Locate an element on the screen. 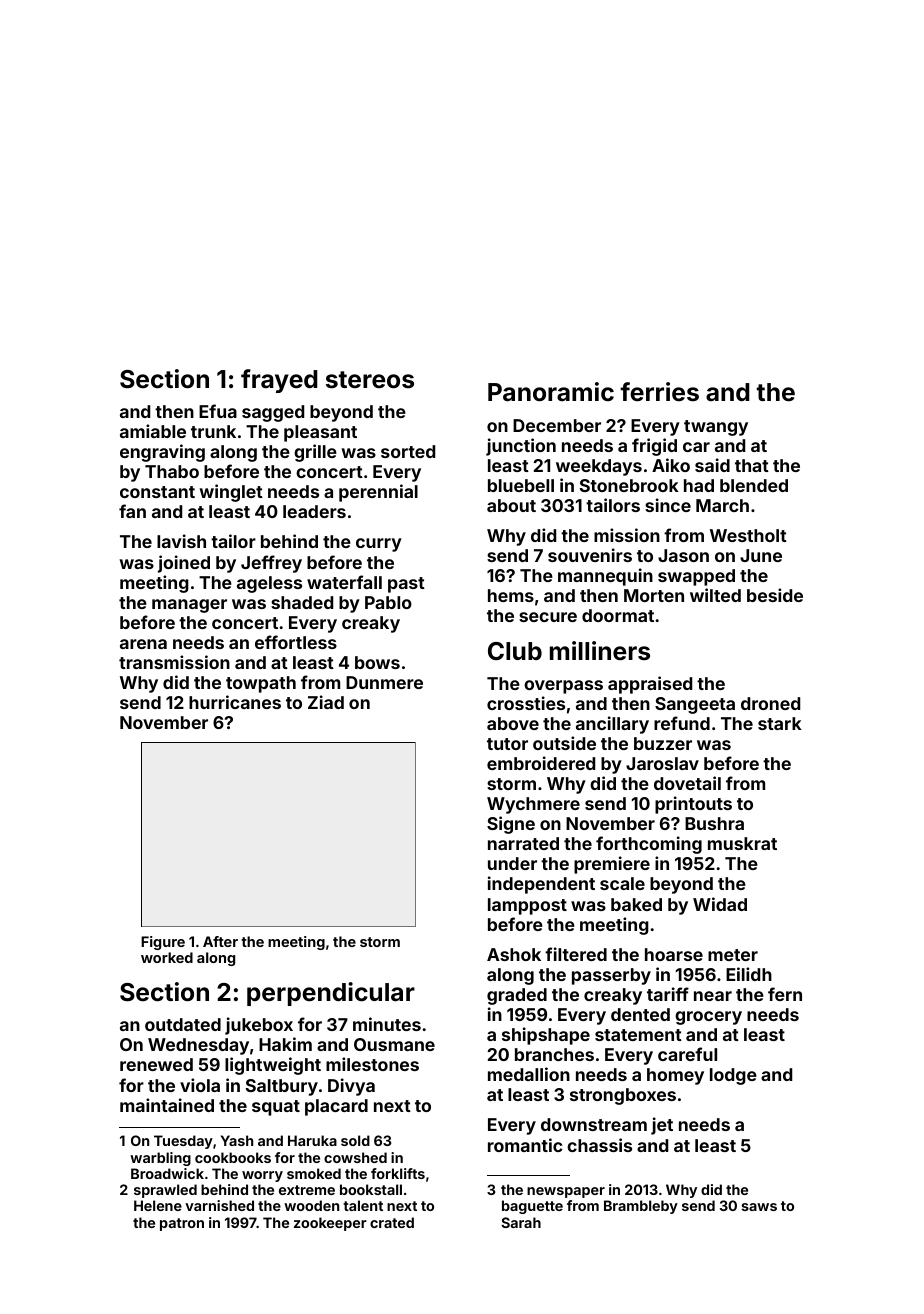 The height and width of the screenshot is (1314, 924). Panoramic is located at coordinates (551, 392).
